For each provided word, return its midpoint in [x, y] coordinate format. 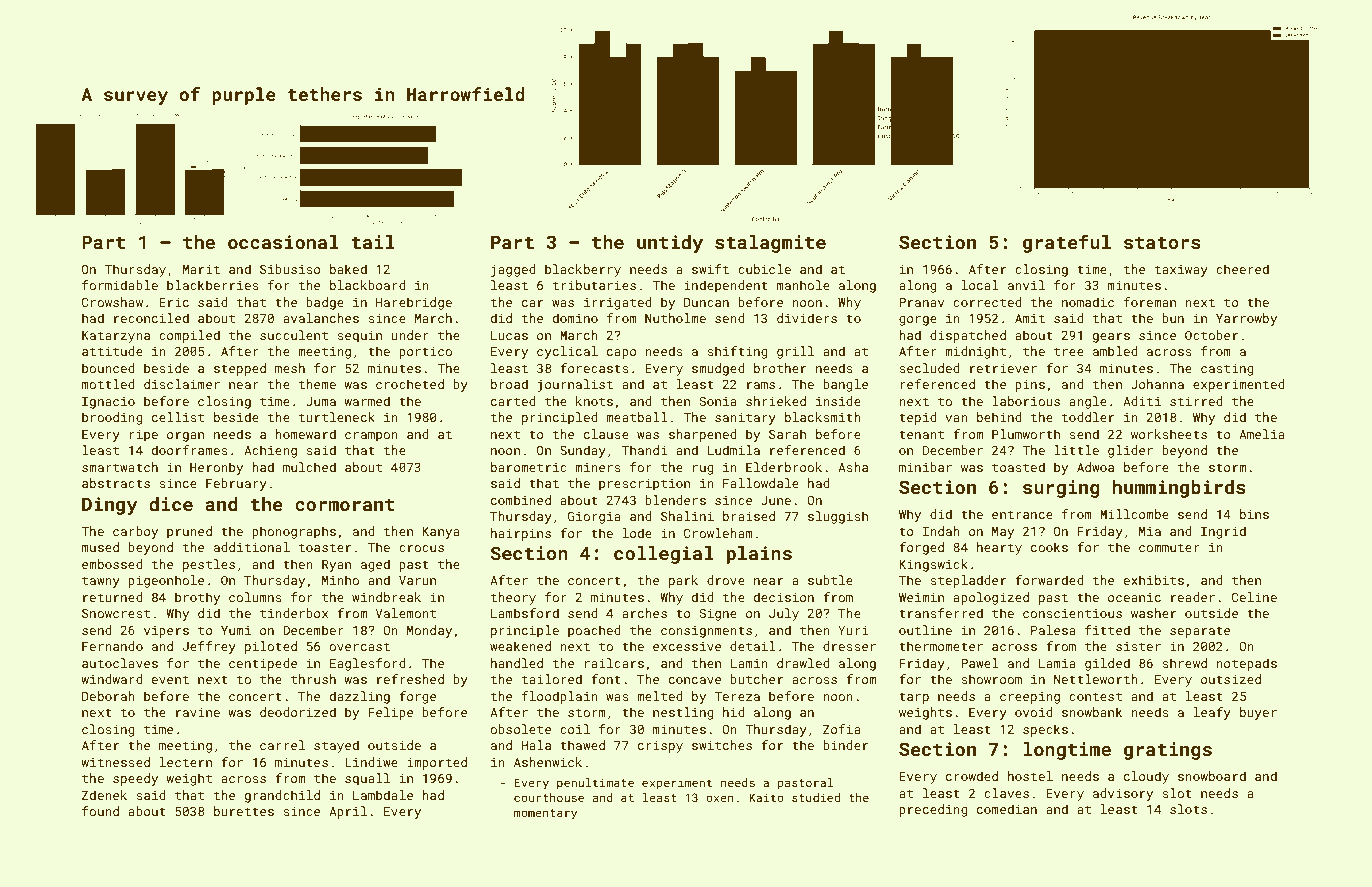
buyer [1258, 713]
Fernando [112, 646]
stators [1162, 242]
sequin [359, 337]
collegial [664, 555]
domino [575, 318]
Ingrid [1223, 532]
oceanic [1134, 597]
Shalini [687, 516]
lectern [186, 762]
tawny [101, 582]
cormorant [345, 504]
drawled [803, 663]
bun [1173, 318]
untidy [670, 244]
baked [348, 269]
